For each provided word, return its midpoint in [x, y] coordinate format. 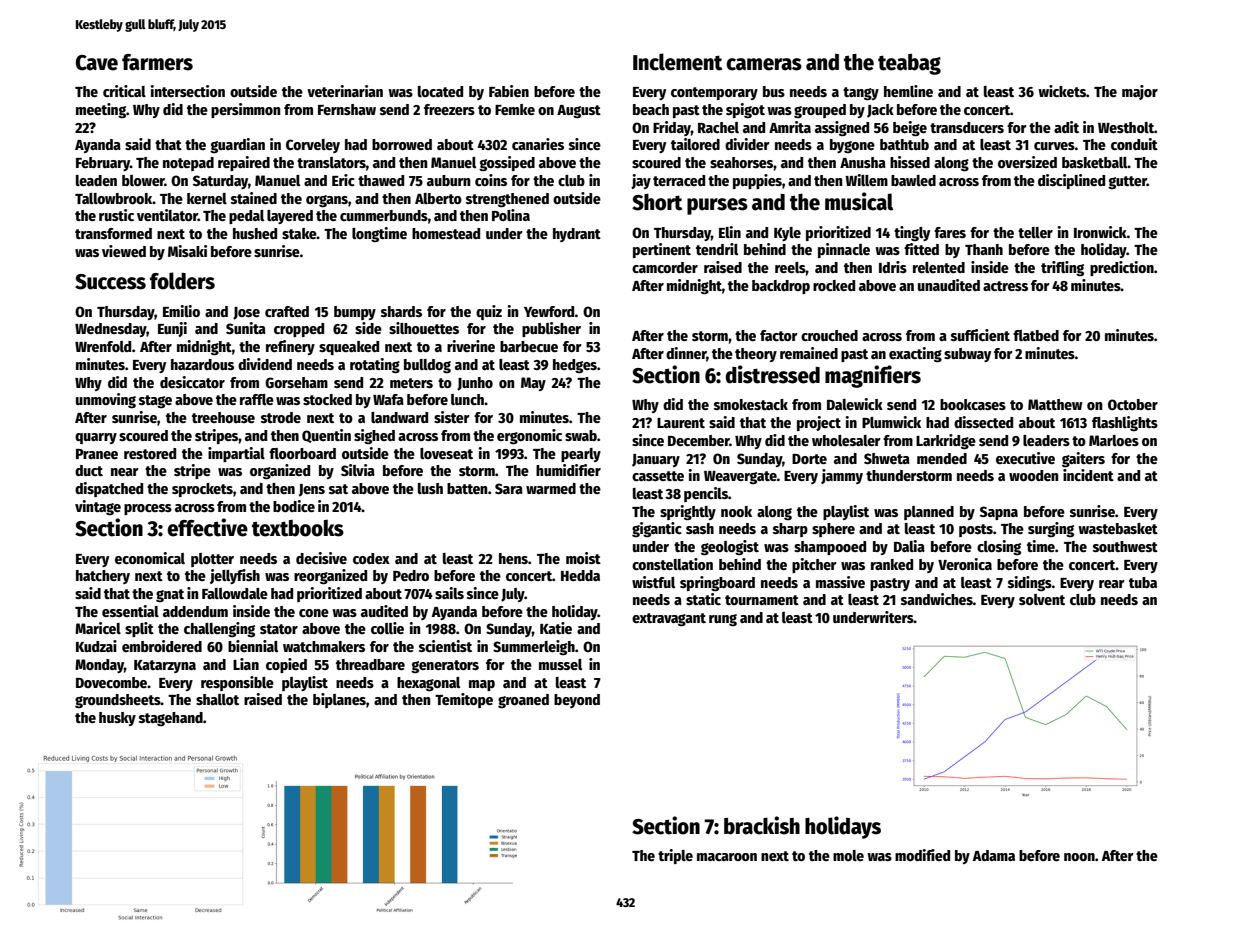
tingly [912, 233]
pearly [581, 455]
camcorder [665, 267]
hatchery [103, 577]
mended [942, 458]
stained [254, 198]
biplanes [339, 700]
